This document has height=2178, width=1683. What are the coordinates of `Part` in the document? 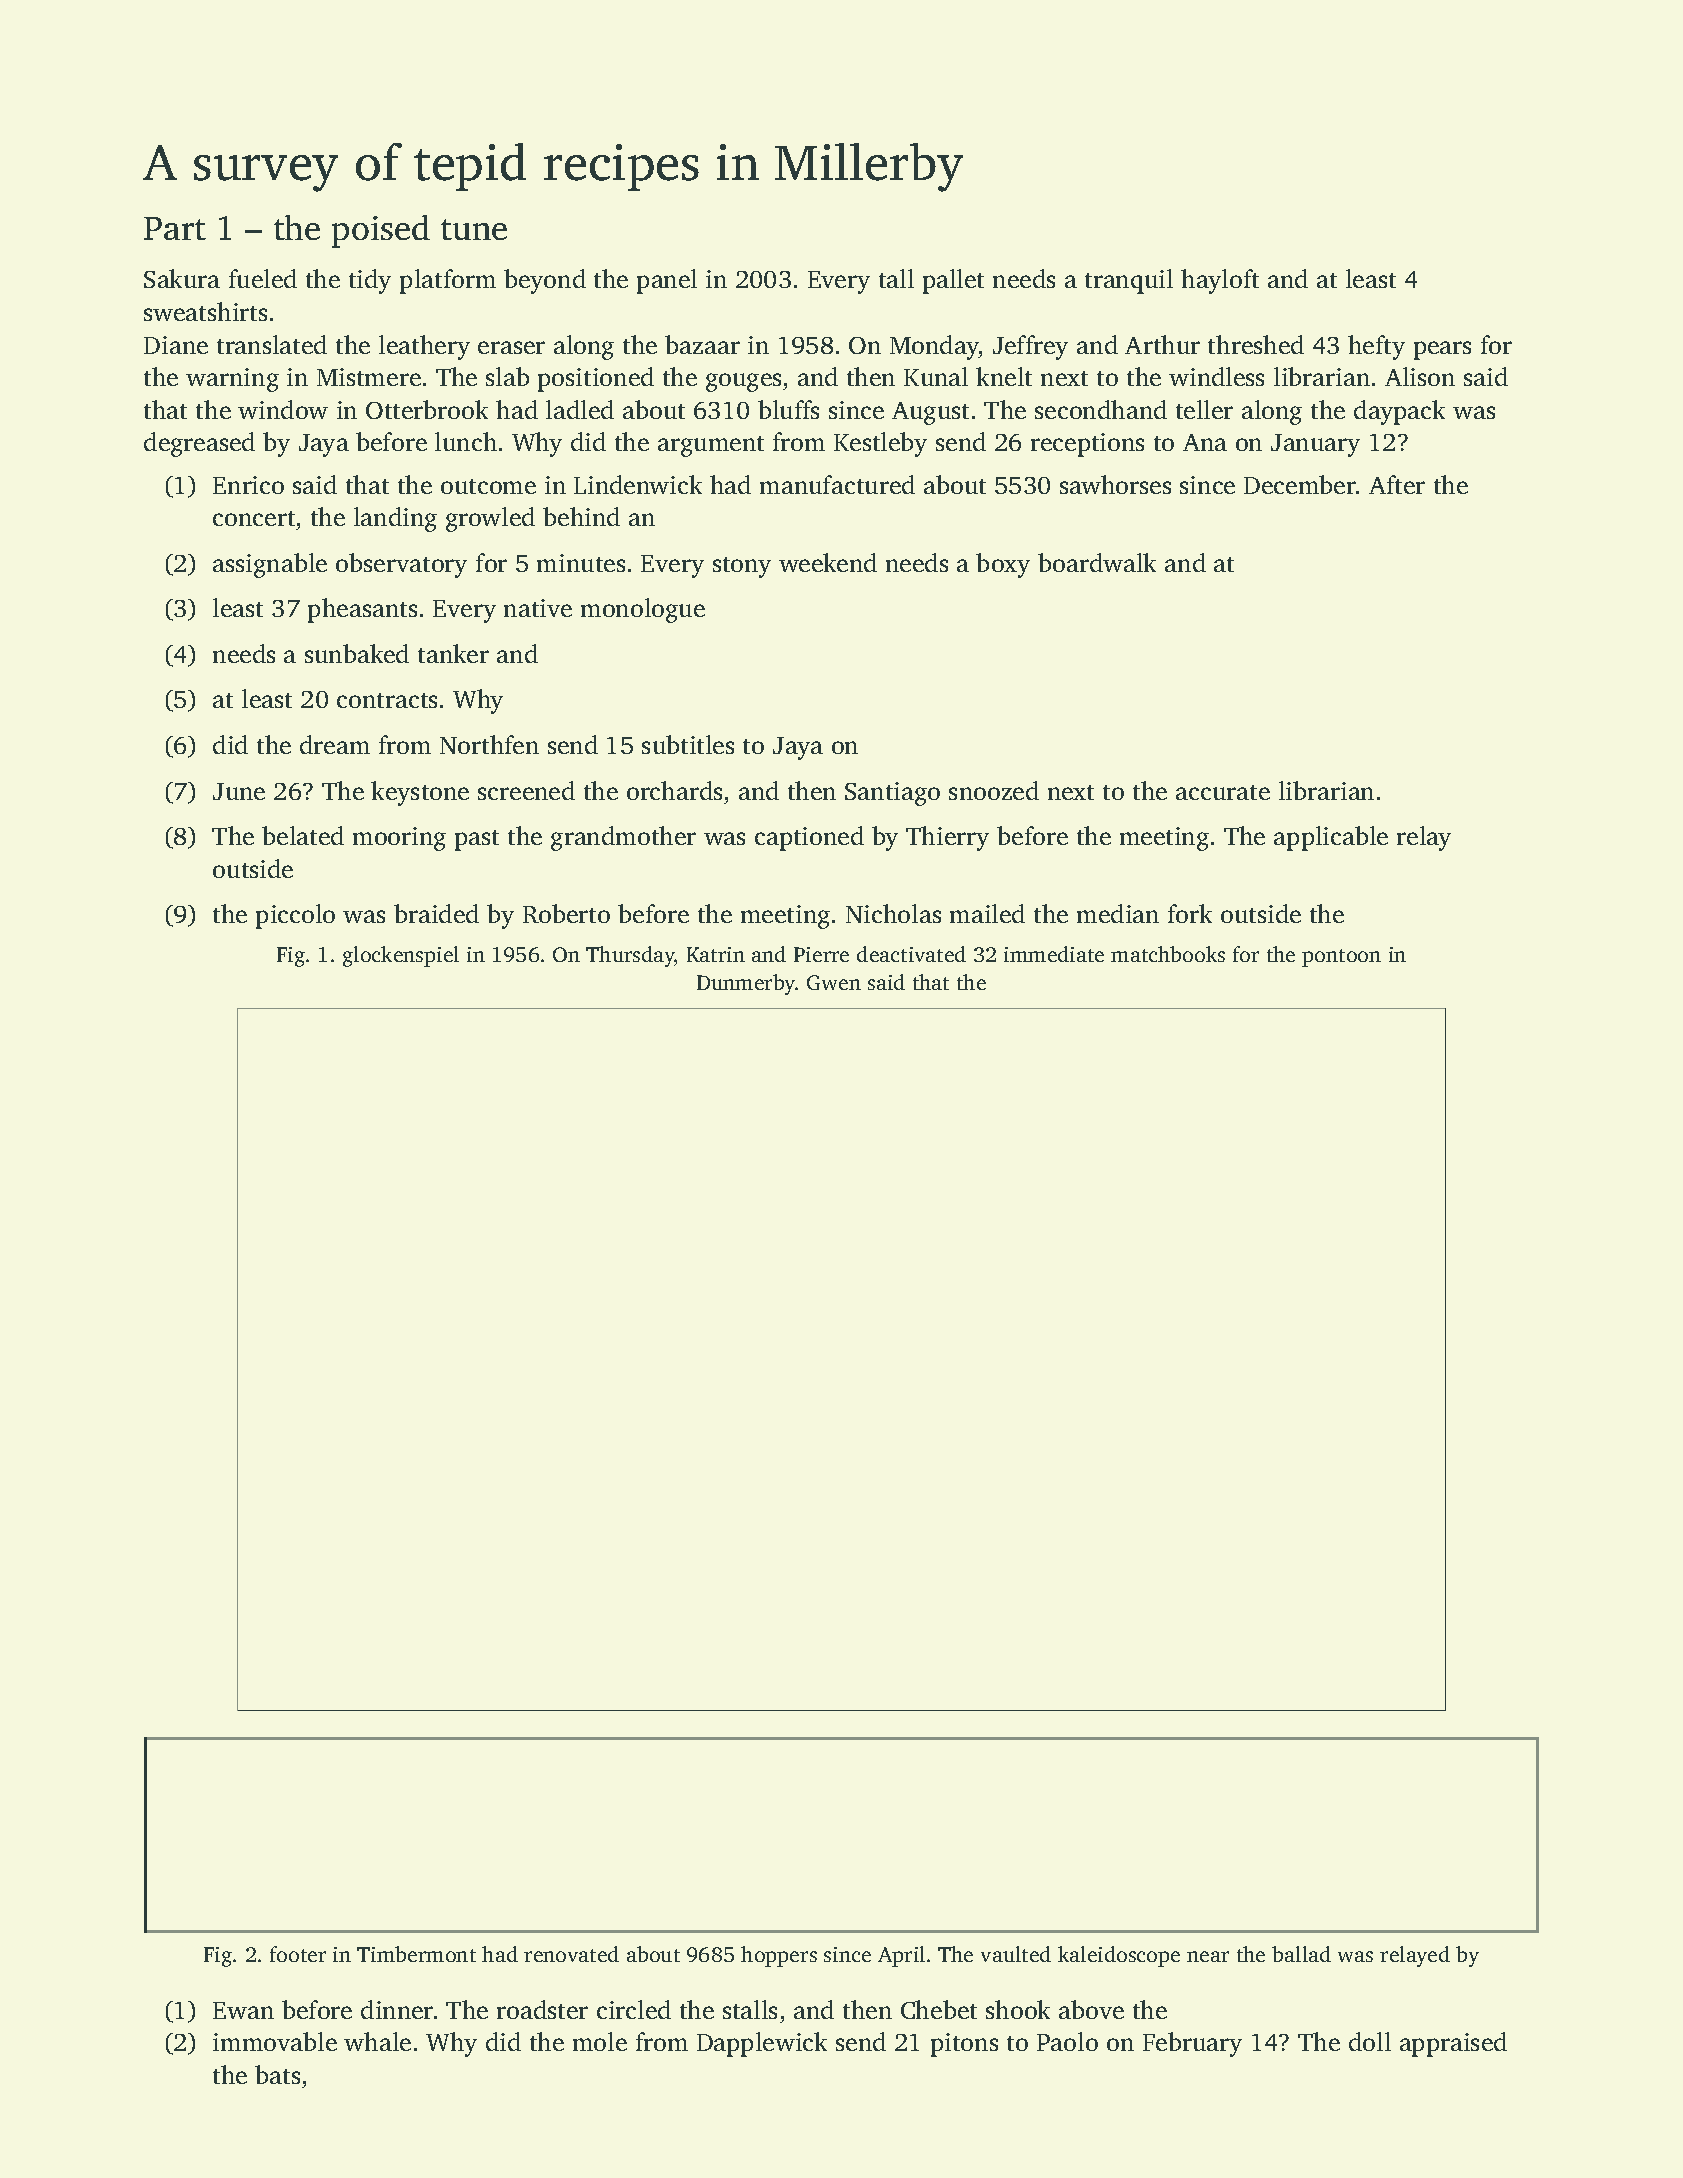 It's located at (175, 228).
